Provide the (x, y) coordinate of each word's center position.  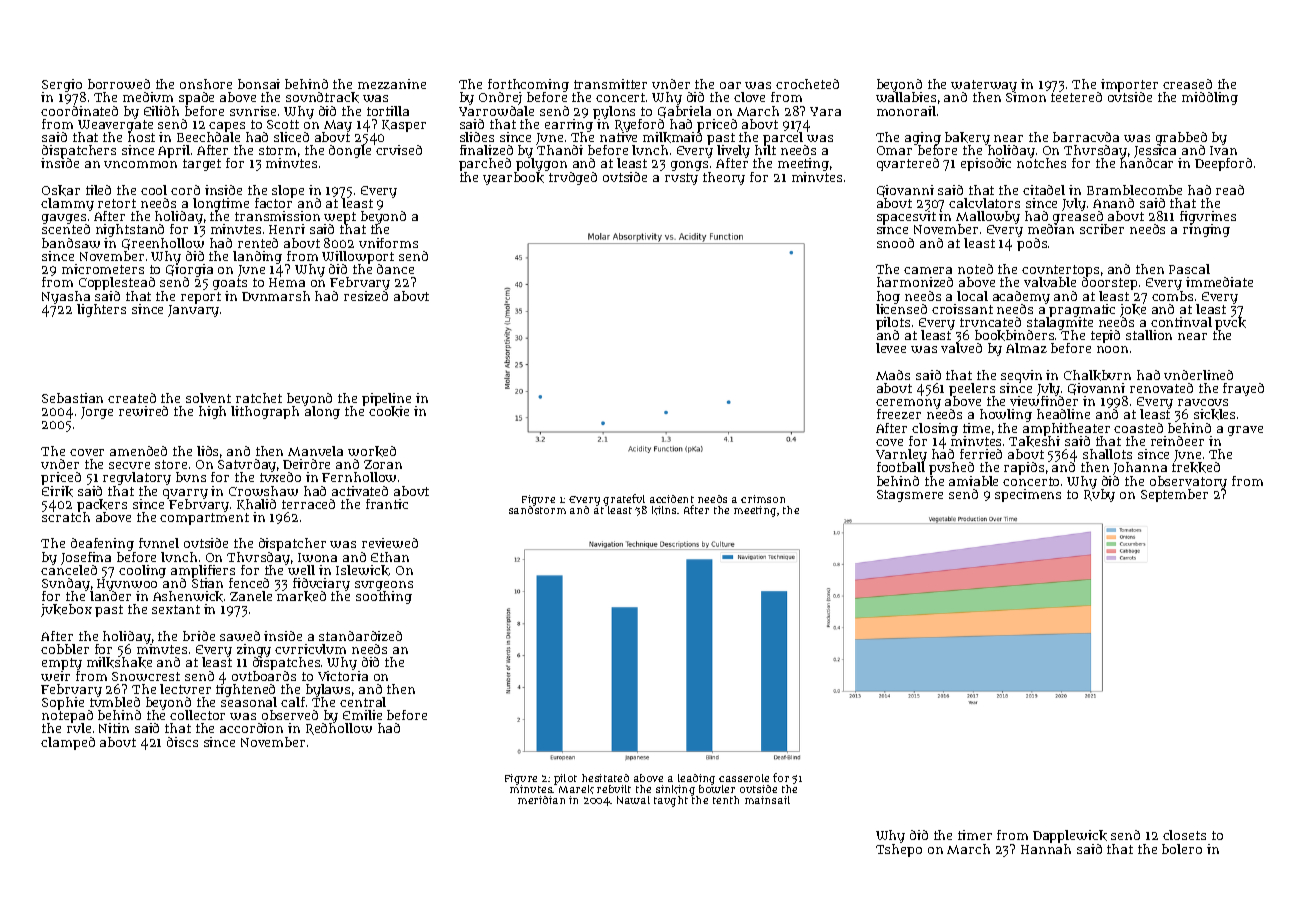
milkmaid (672, 137)
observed (290, 715)
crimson (763, 499)
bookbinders (1014, 335)
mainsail (767, 800)
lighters (101, 310)
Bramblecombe (1134, 190)
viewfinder (1044, 401)
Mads (893, 375)
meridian (541, 800)
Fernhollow (359, 477)
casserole (744, 778)
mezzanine (392, 84)
